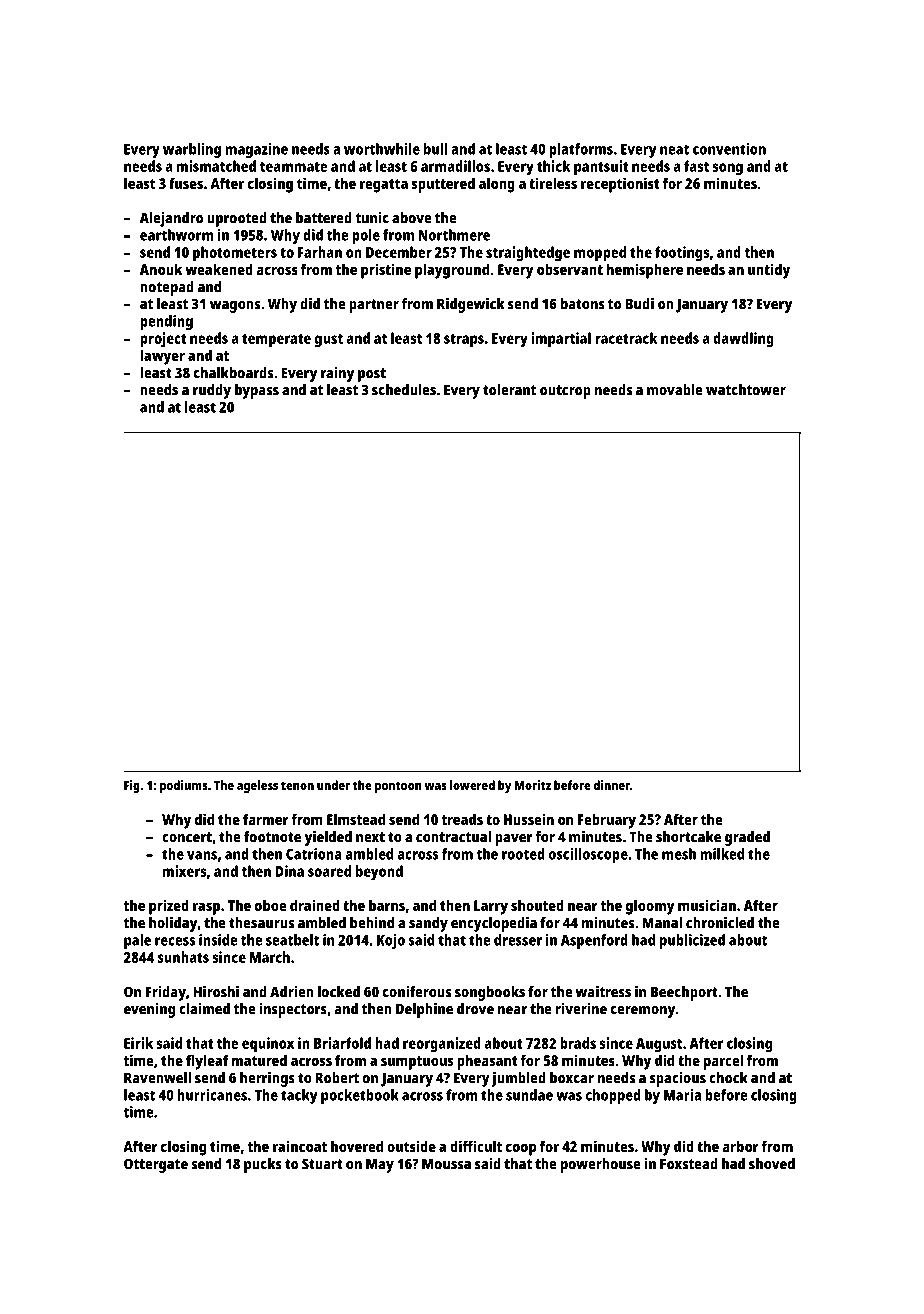 The height and width of the screenshot is (1314, 924). What do you see at coordinates (578, 1043) in the screenshot?
I see `brads` at bounding box center [578, 1043].
